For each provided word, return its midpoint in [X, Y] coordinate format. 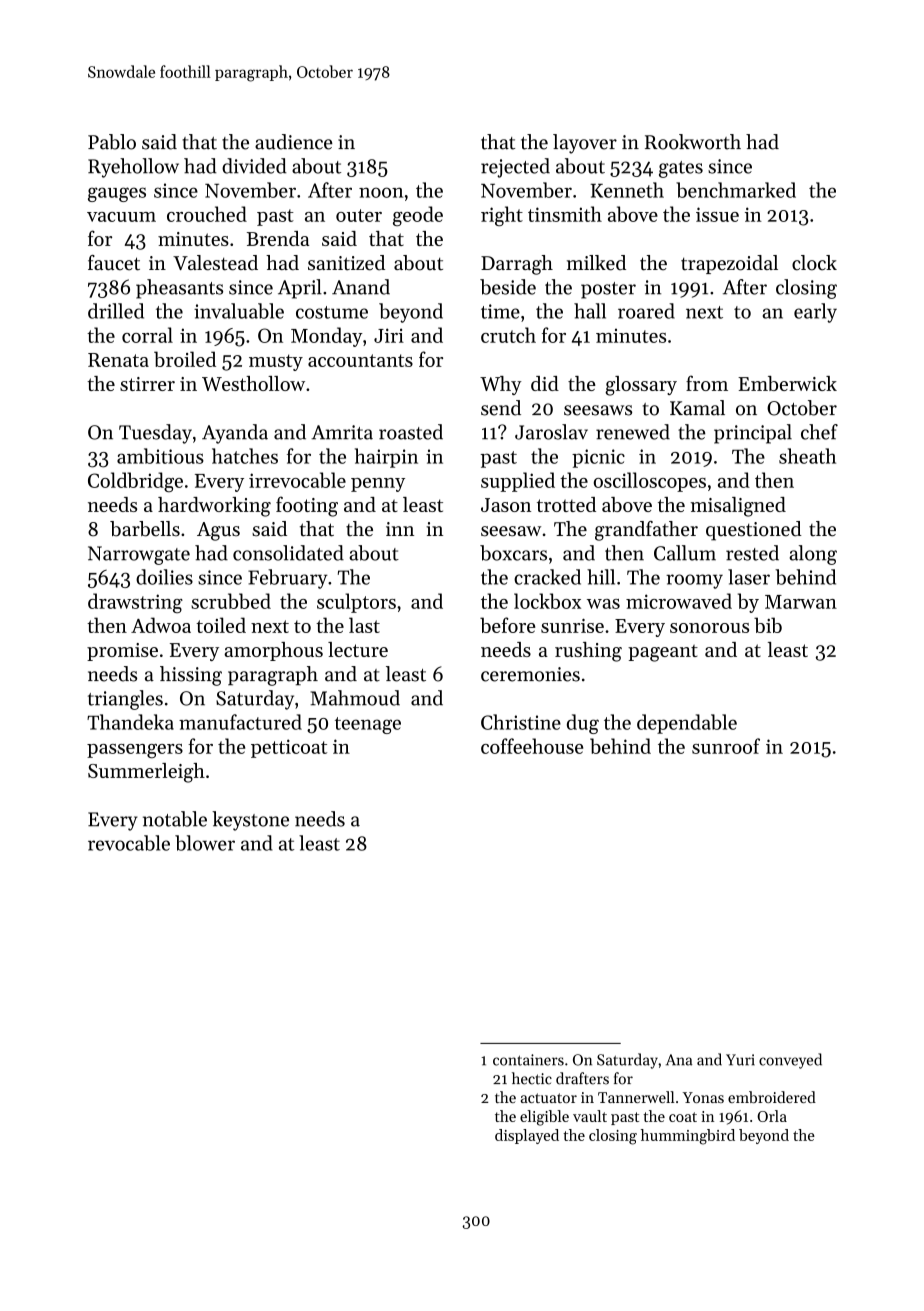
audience [294, 142]
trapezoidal [729, 264]
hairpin [386, 458]
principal [753, 434]
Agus [218, 531]
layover [585, 144]
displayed [527, 1136]
